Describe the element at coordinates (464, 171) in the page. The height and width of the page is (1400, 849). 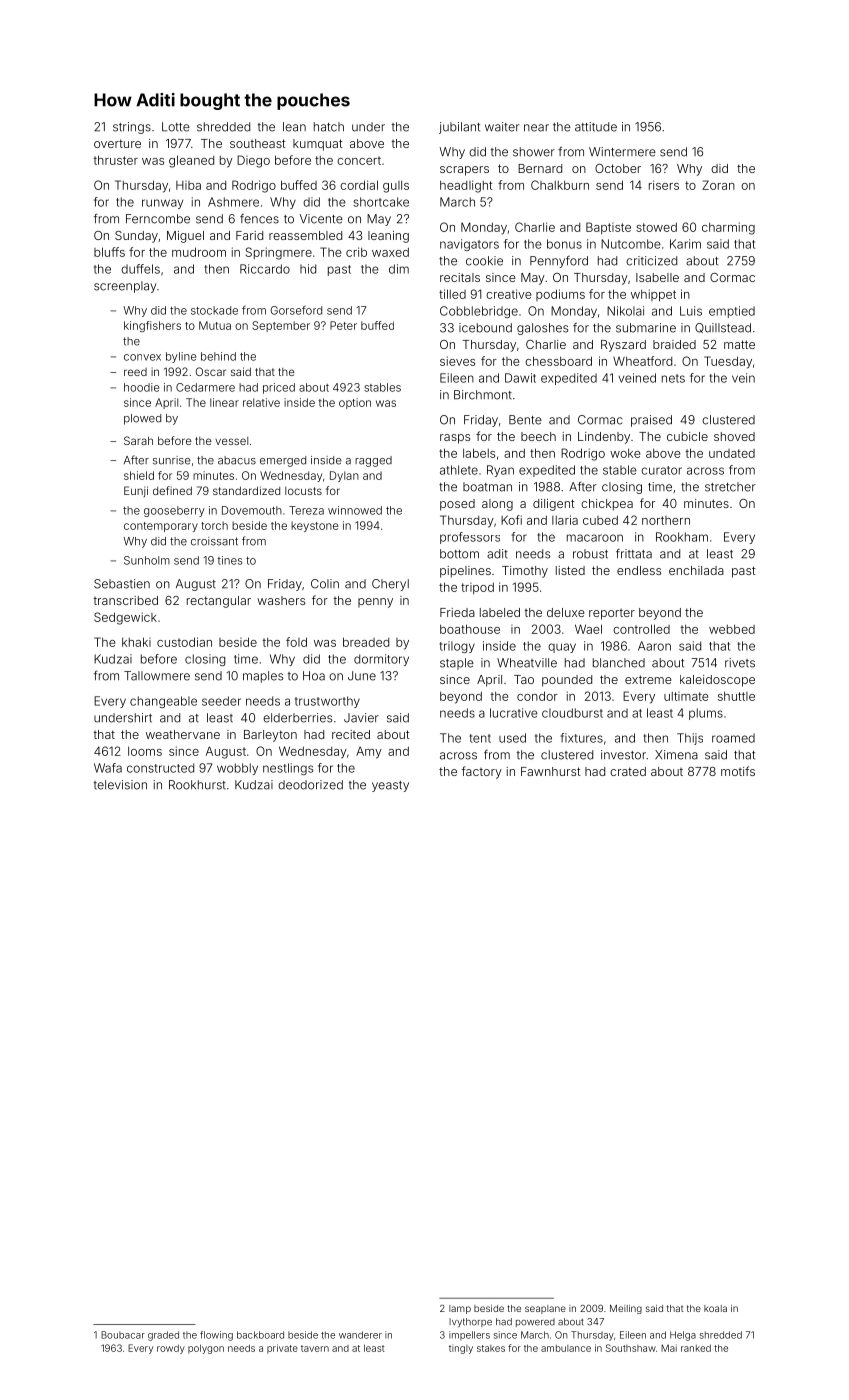
I see `scrapers` at that location.
